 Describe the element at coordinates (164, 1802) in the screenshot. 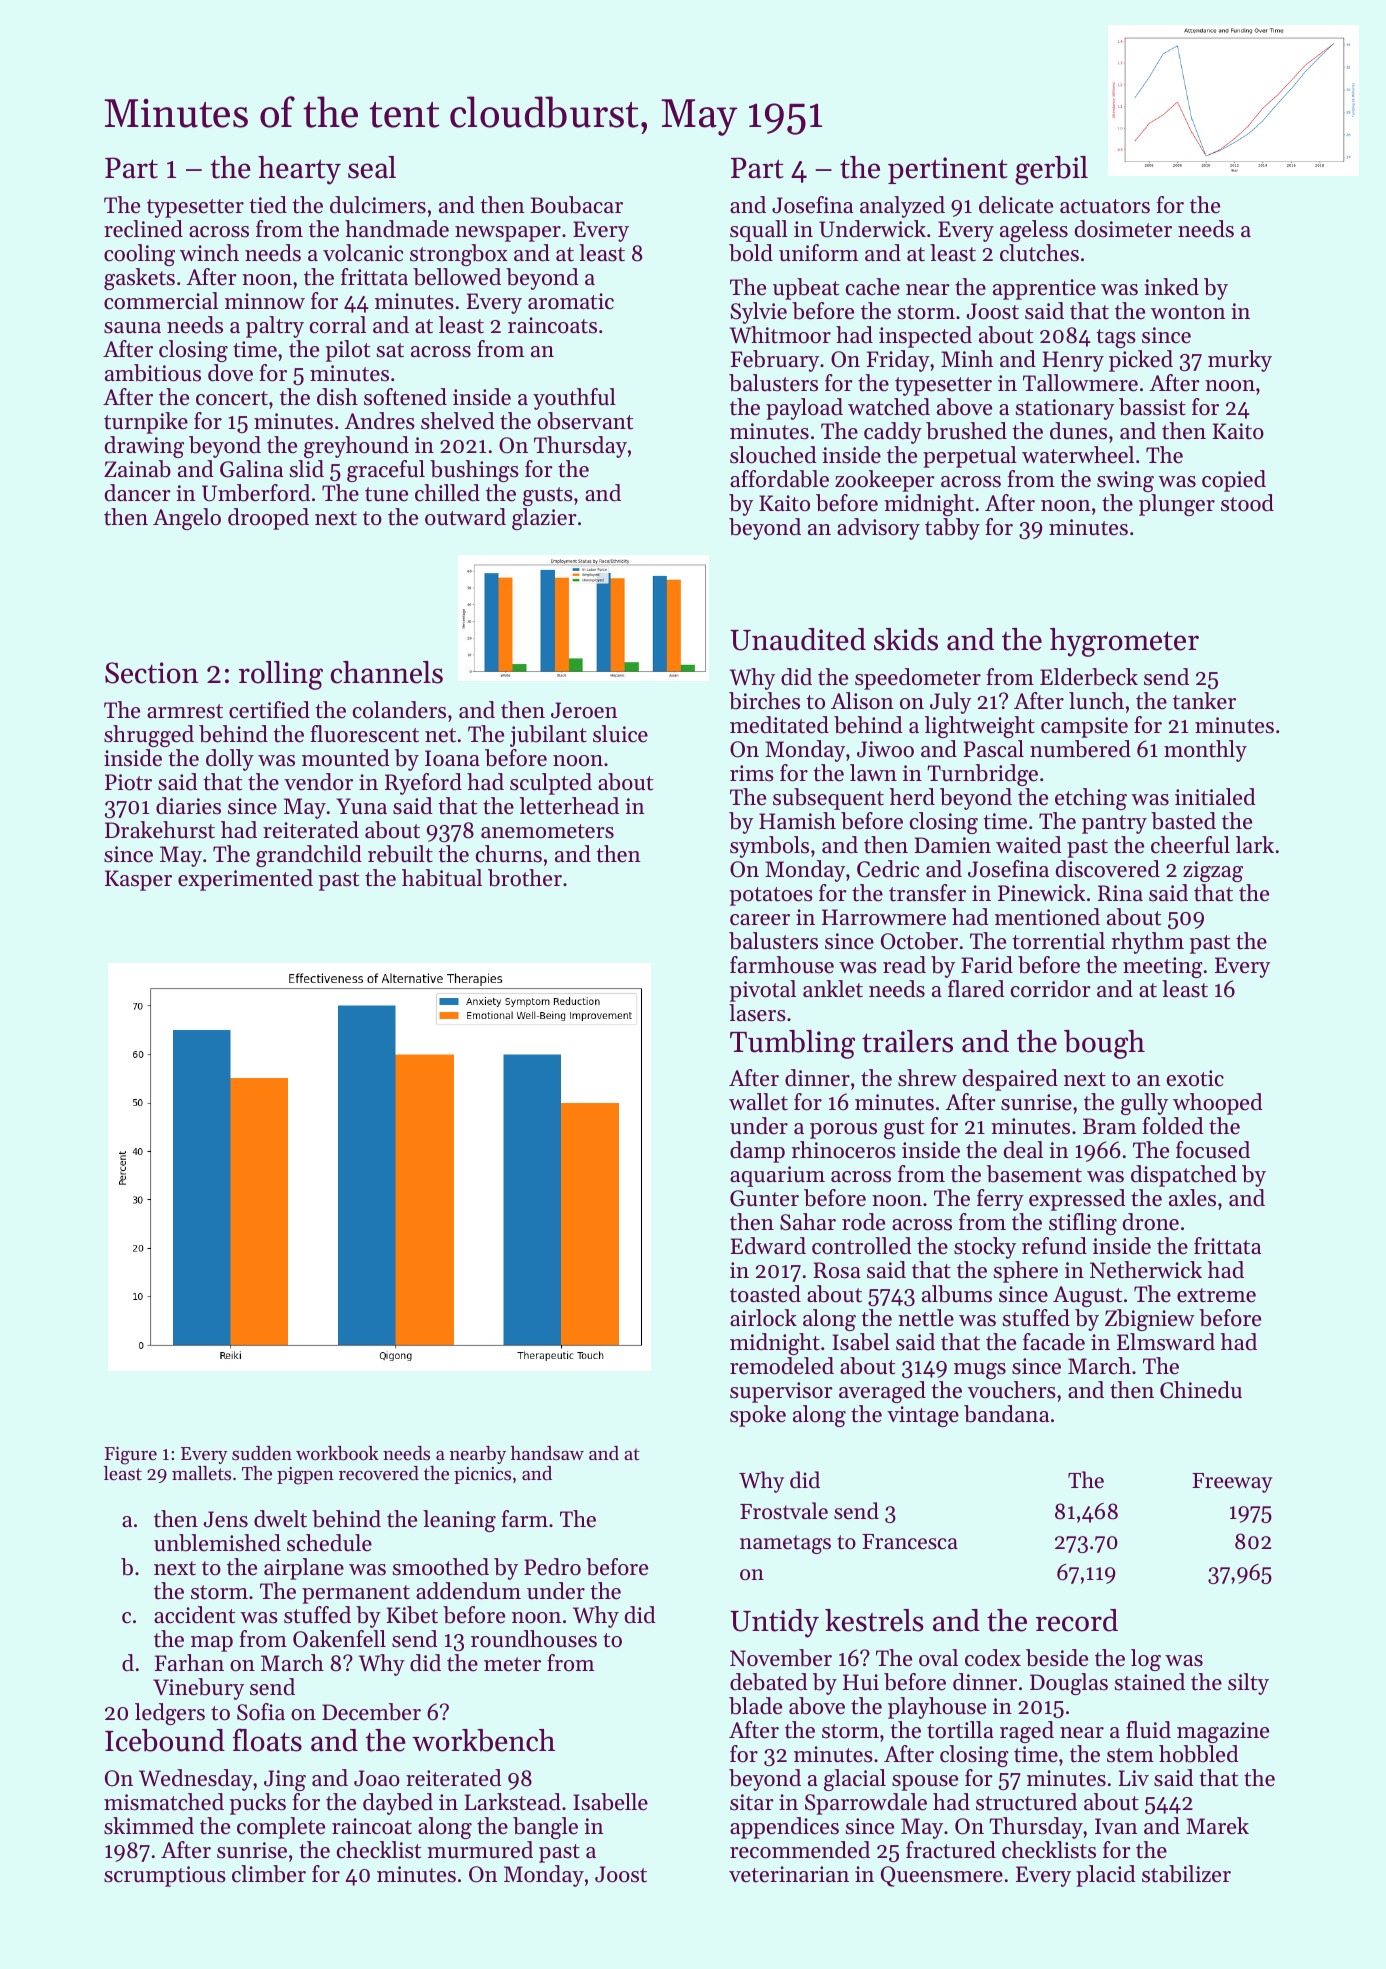

I see `mismatched` at that location.
